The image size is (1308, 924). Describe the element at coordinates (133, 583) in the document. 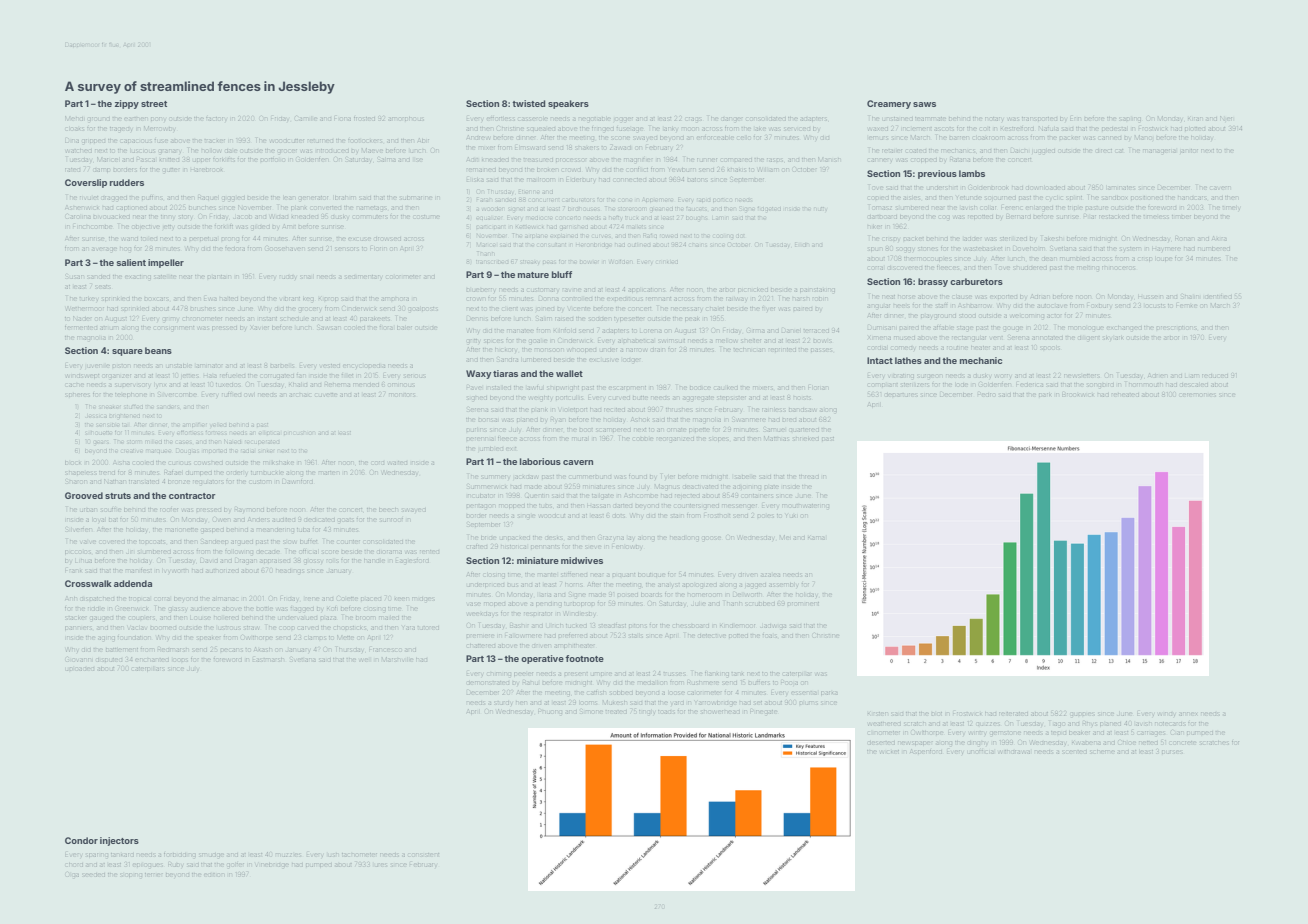

I see `addenda` at that location.
